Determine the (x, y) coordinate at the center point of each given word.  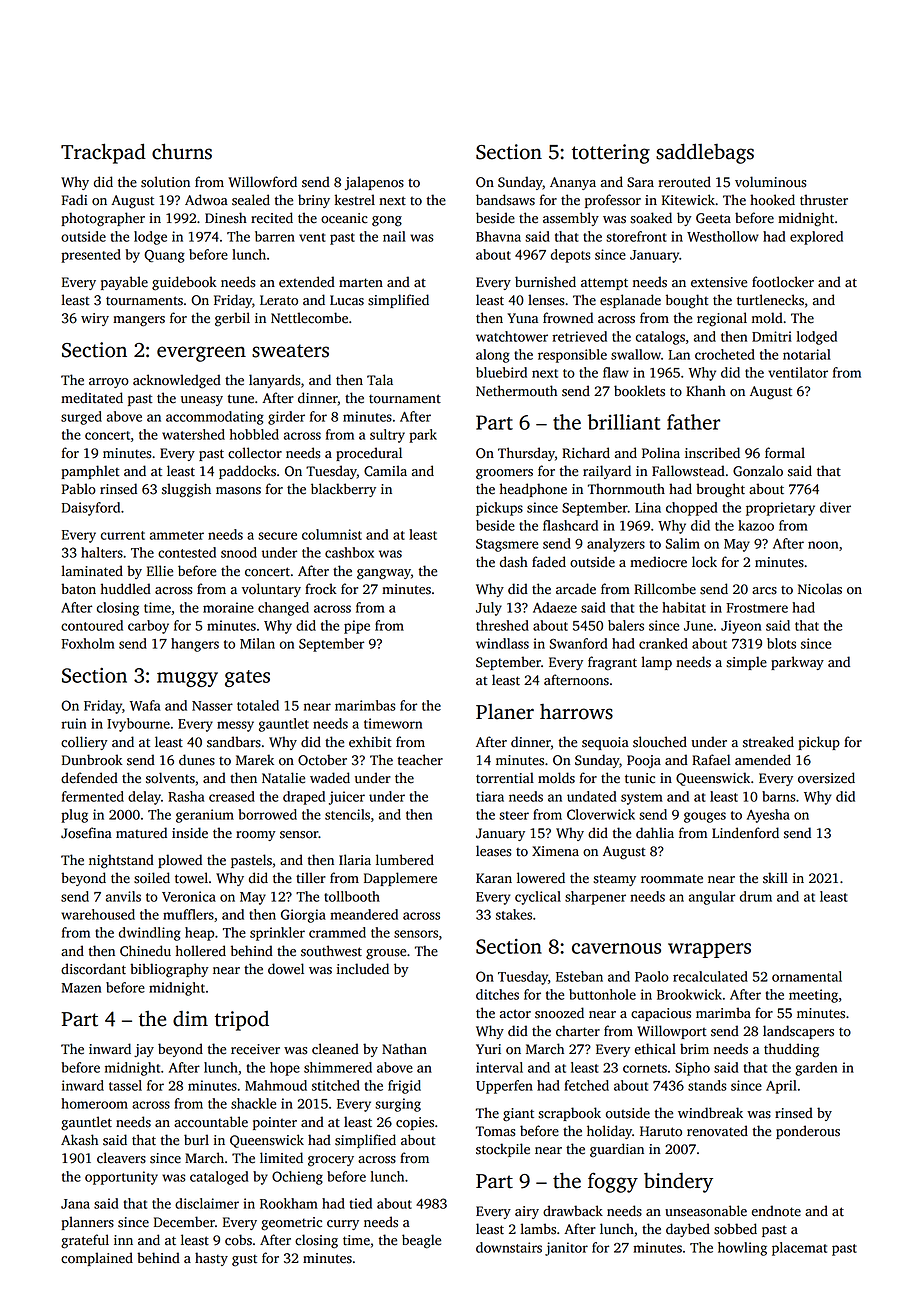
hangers (195, 645)
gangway (384, 574)
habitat (684, 607)
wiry (95, 319)
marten (361, 283)
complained (97, 1259)
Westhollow (723, 236)
